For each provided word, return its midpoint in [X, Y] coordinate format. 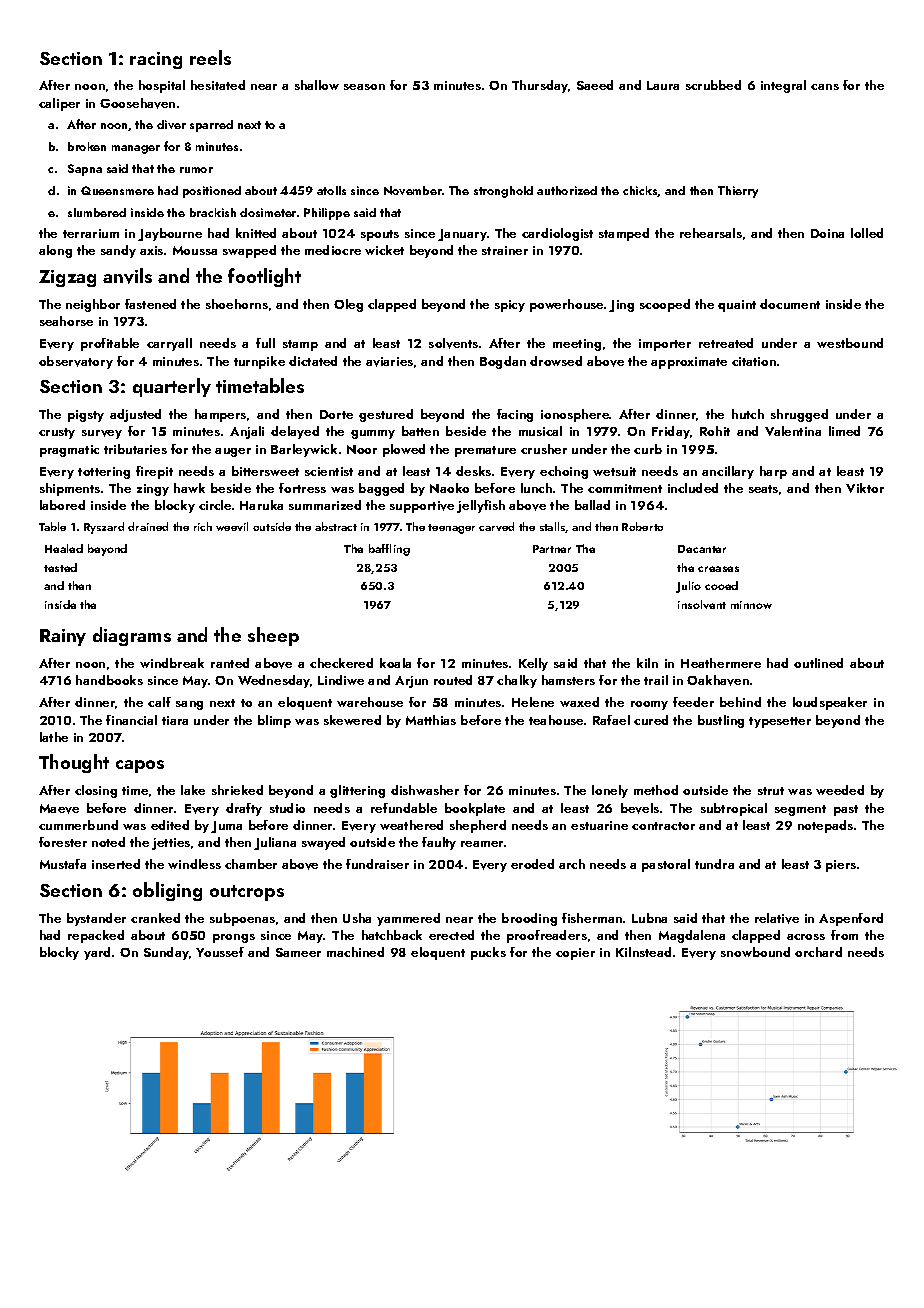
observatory [76, 362]
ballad [592, 505]
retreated [726, 343]
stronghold [503, 192]
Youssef [220, 952]
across [806, 937]
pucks [488, 953]
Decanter [702, 549]
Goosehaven [137, 103]
